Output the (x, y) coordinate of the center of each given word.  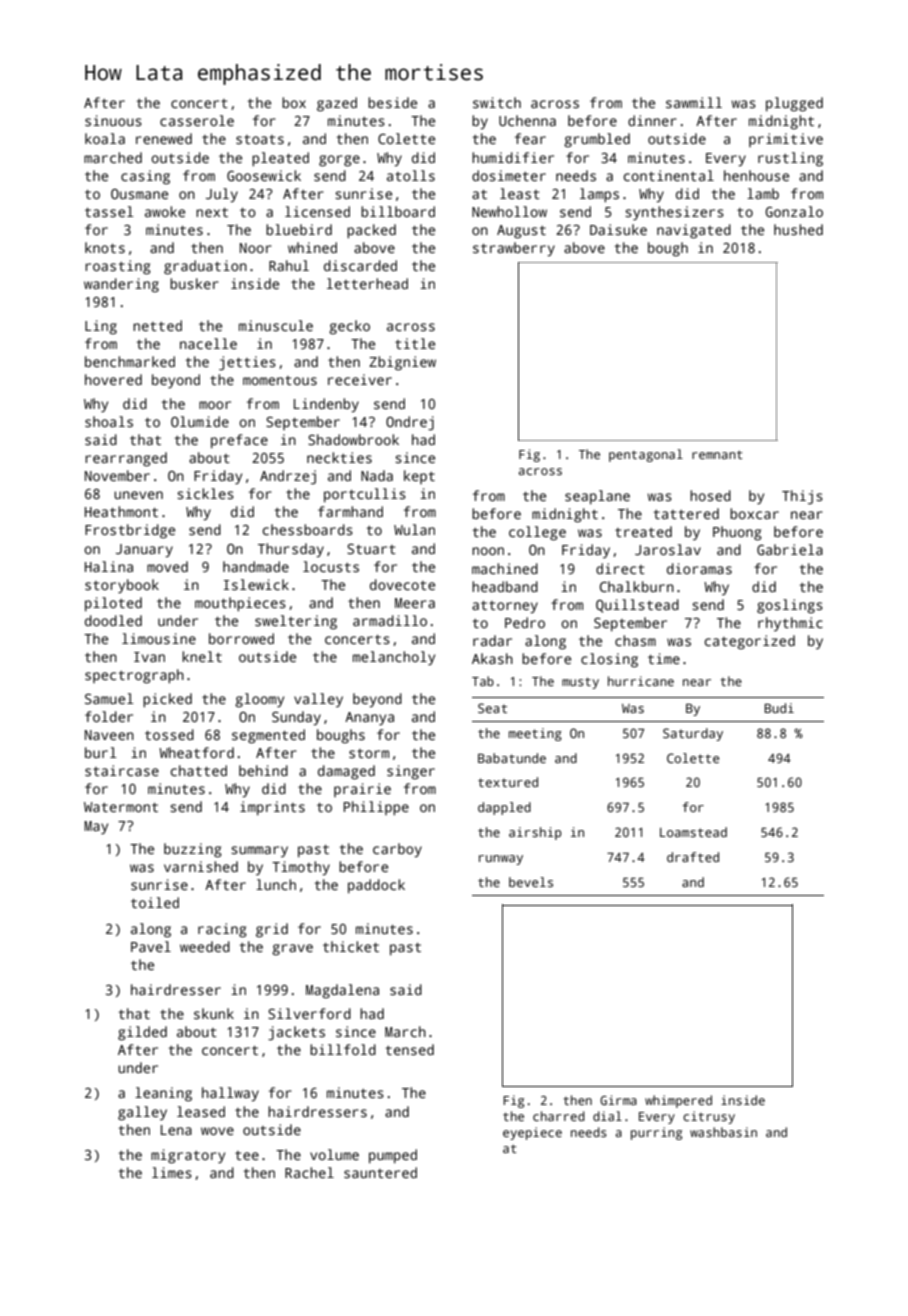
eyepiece (532, 1133)
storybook (122, 586)
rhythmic (790, 624)
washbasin (723, 1132)
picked (167, 700)
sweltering (296, 622)
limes (172, 1172)
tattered (686, 513)
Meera (415, 603)
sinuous (113, 120)
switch (497, 102)
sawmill (694, 102)
